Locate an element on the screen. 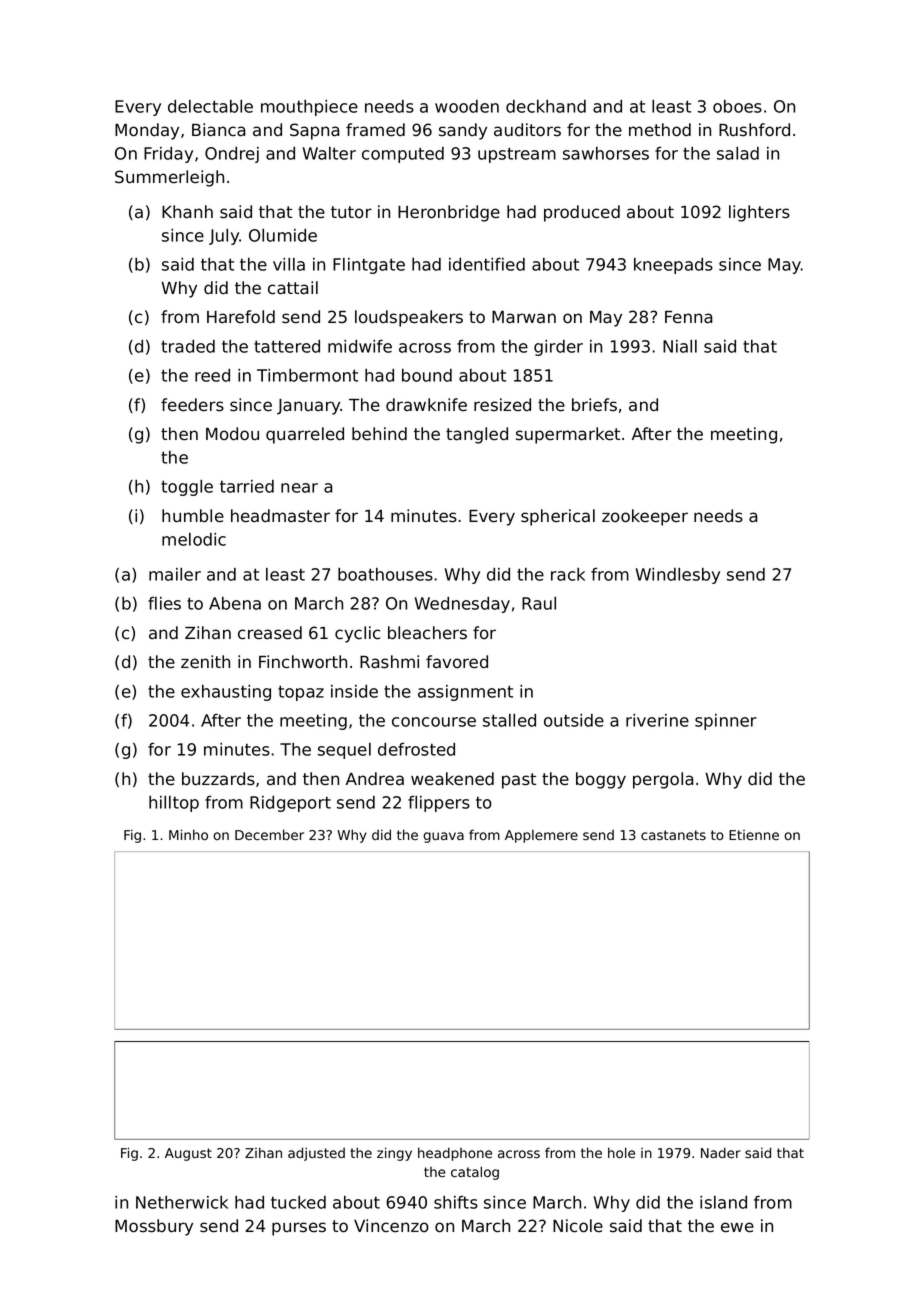 This screenshot has height=1308, width=924. Mossbury is located at coordinates (154, 1227).
